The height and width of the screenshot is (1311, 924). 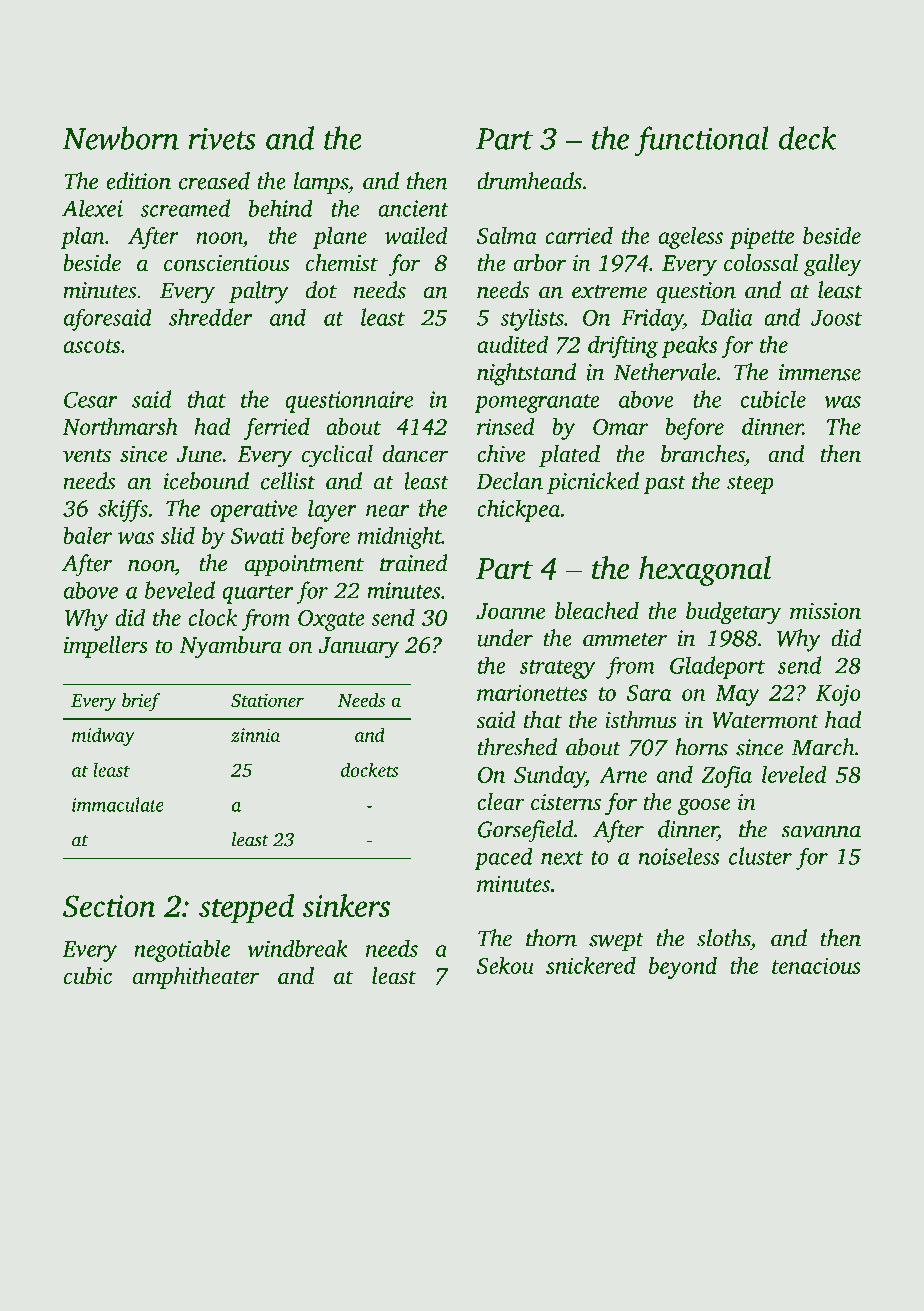 I want to click on drumheads, so click(x=529, y=181).
